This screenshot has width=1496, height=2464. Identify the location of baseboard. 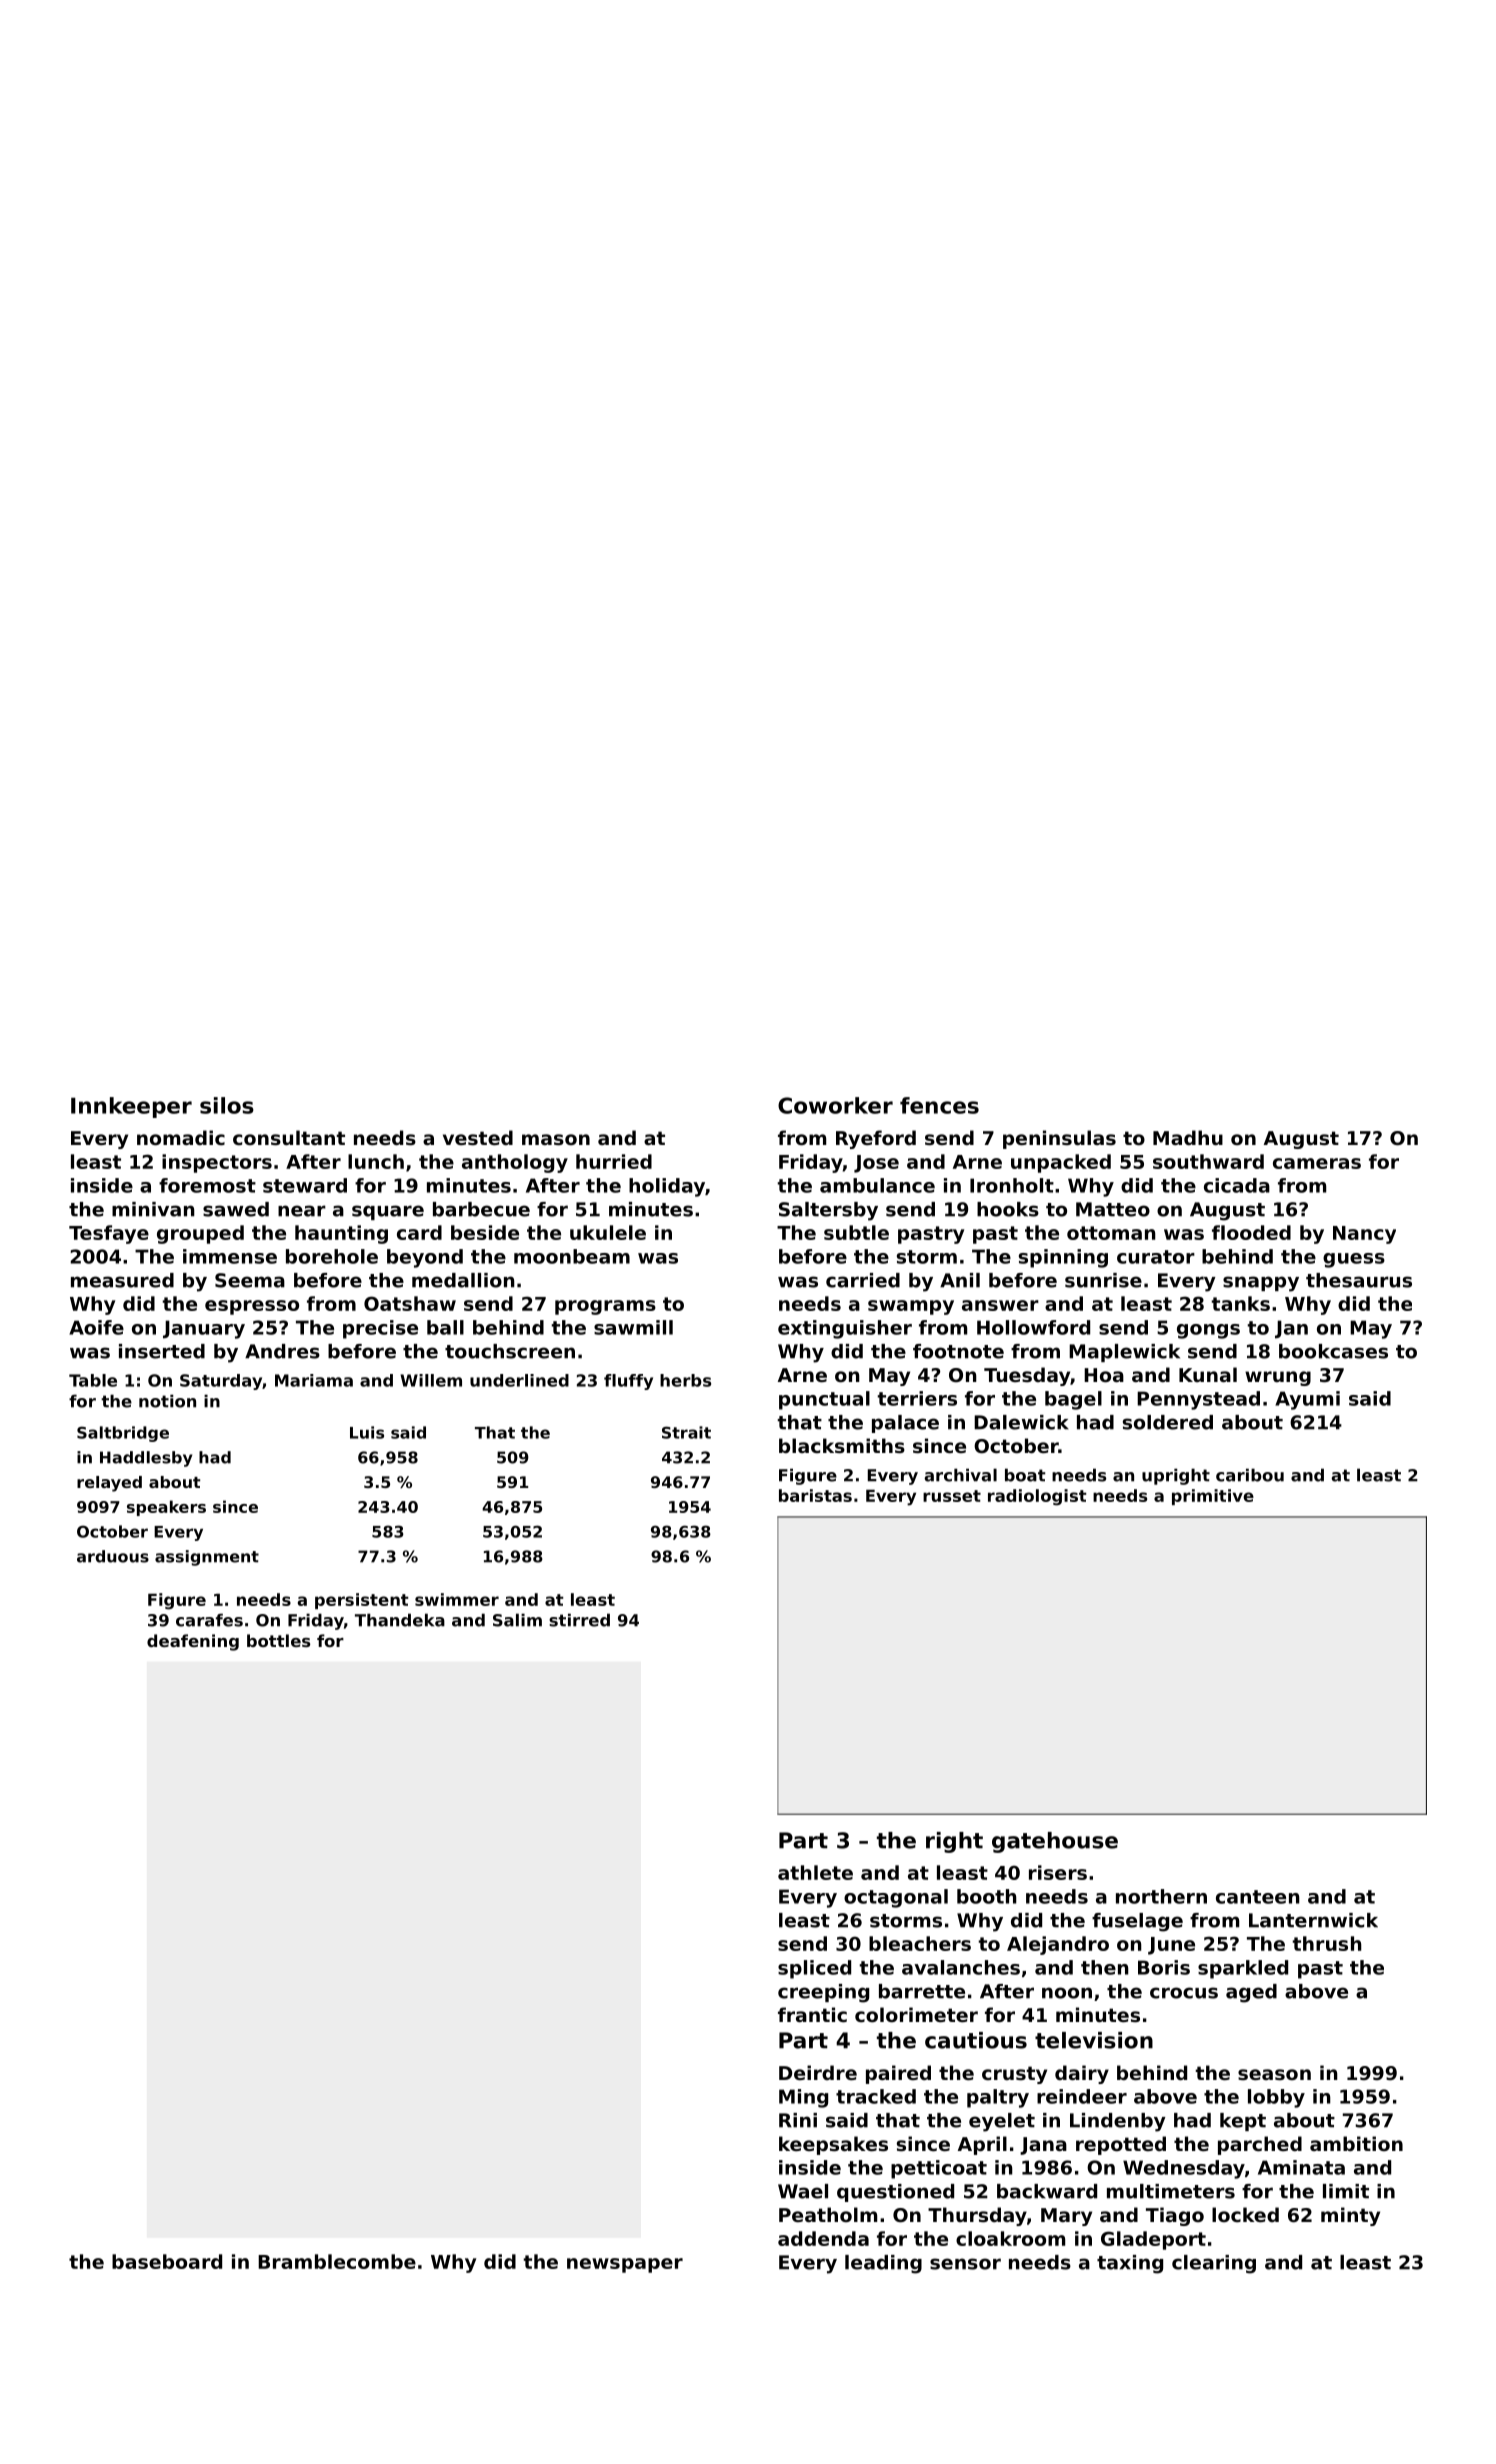
(167, 2261).
